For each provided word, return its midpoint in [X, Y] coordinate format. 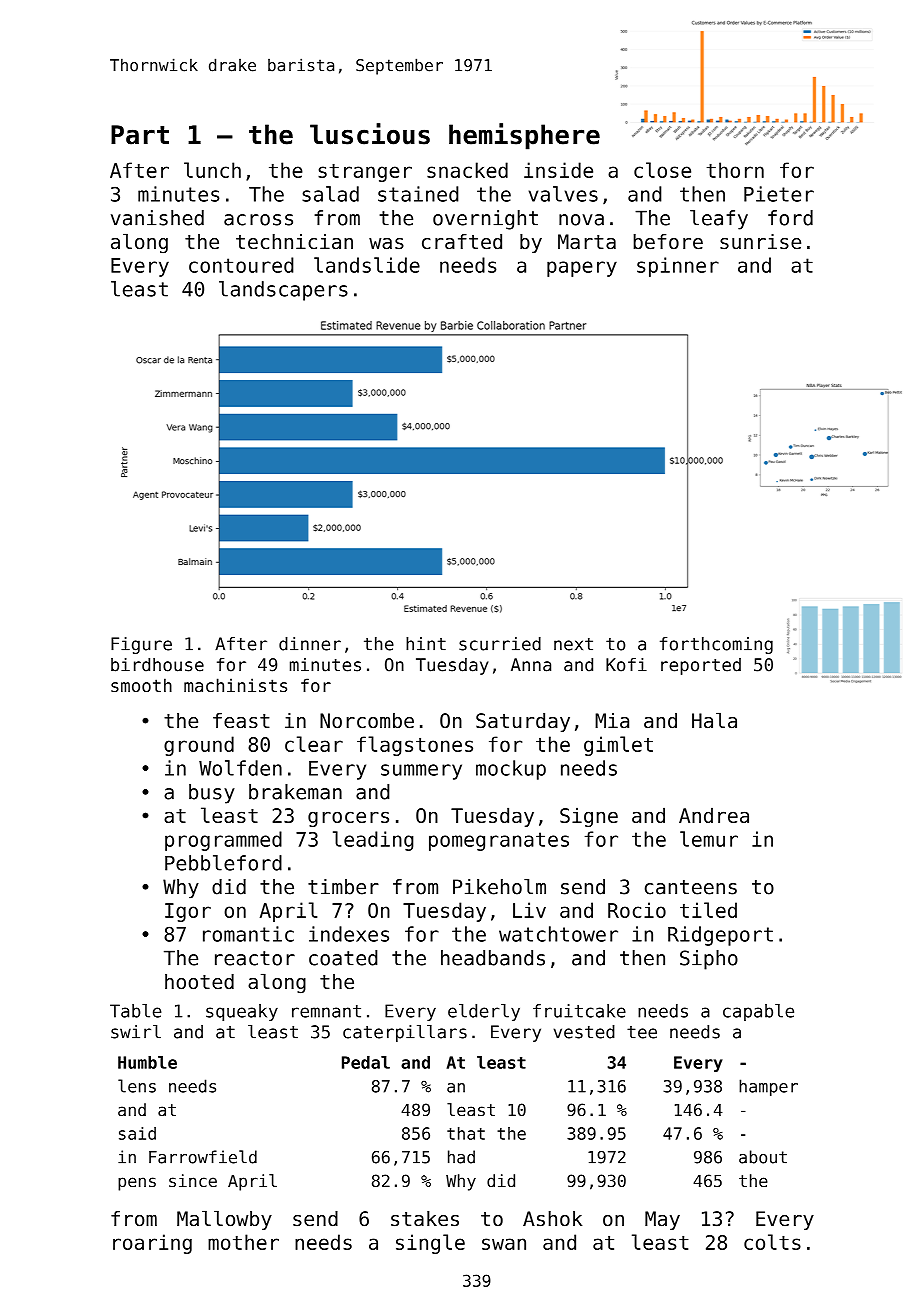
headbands [493, 958]
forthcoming [716, 645]
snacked [467, 170]
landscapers [283, 291]
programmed [223, 841]
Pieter [779, 194]
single [430, 1244]
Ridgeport [720, 936]
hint [426, 644]
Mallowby [224, 1220]
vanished [157, 218]
